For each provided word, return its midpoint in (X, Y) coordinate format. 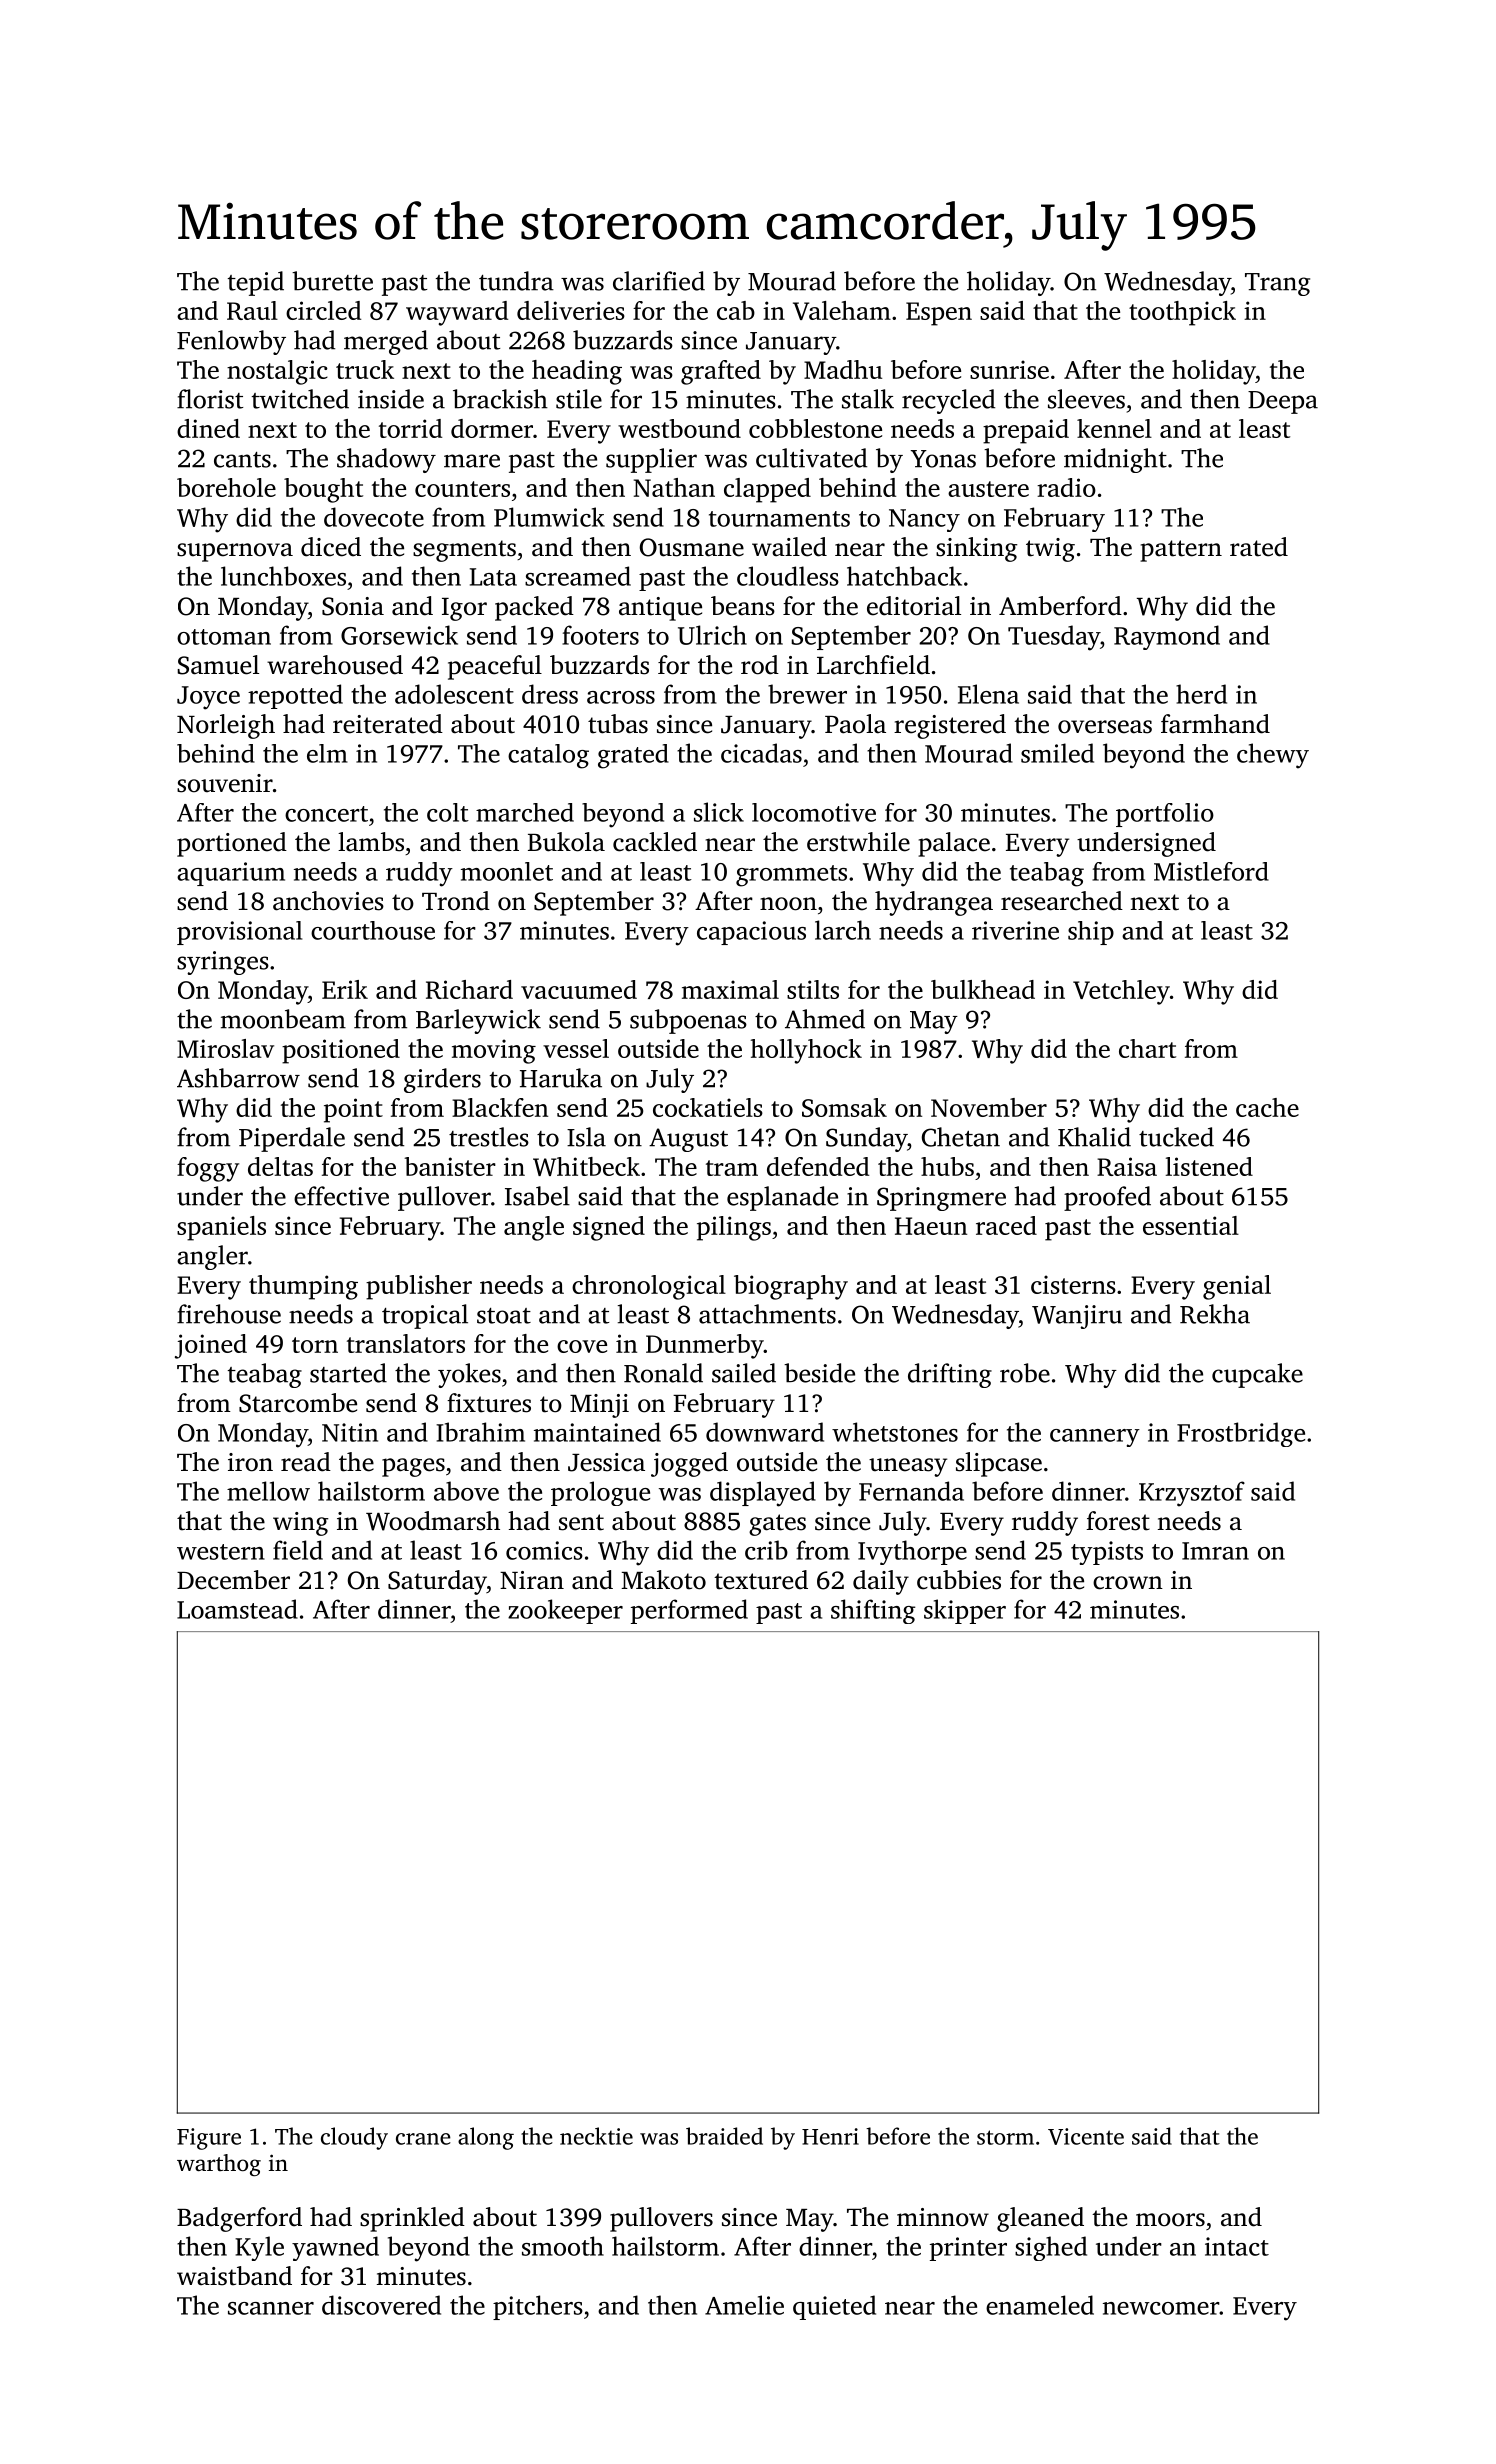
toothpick (1182, 313)
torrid (410, 428)
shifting (873, 1611)
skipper (965, 1611)
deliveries (571, 310)
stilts (813, 989)
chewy (1273, 756)
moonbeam (283, 1019)
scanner (271, 2308)
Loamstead (237, 1609)
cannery (1095, 1438)
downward (765, 1432)
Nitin (350, 1432)
